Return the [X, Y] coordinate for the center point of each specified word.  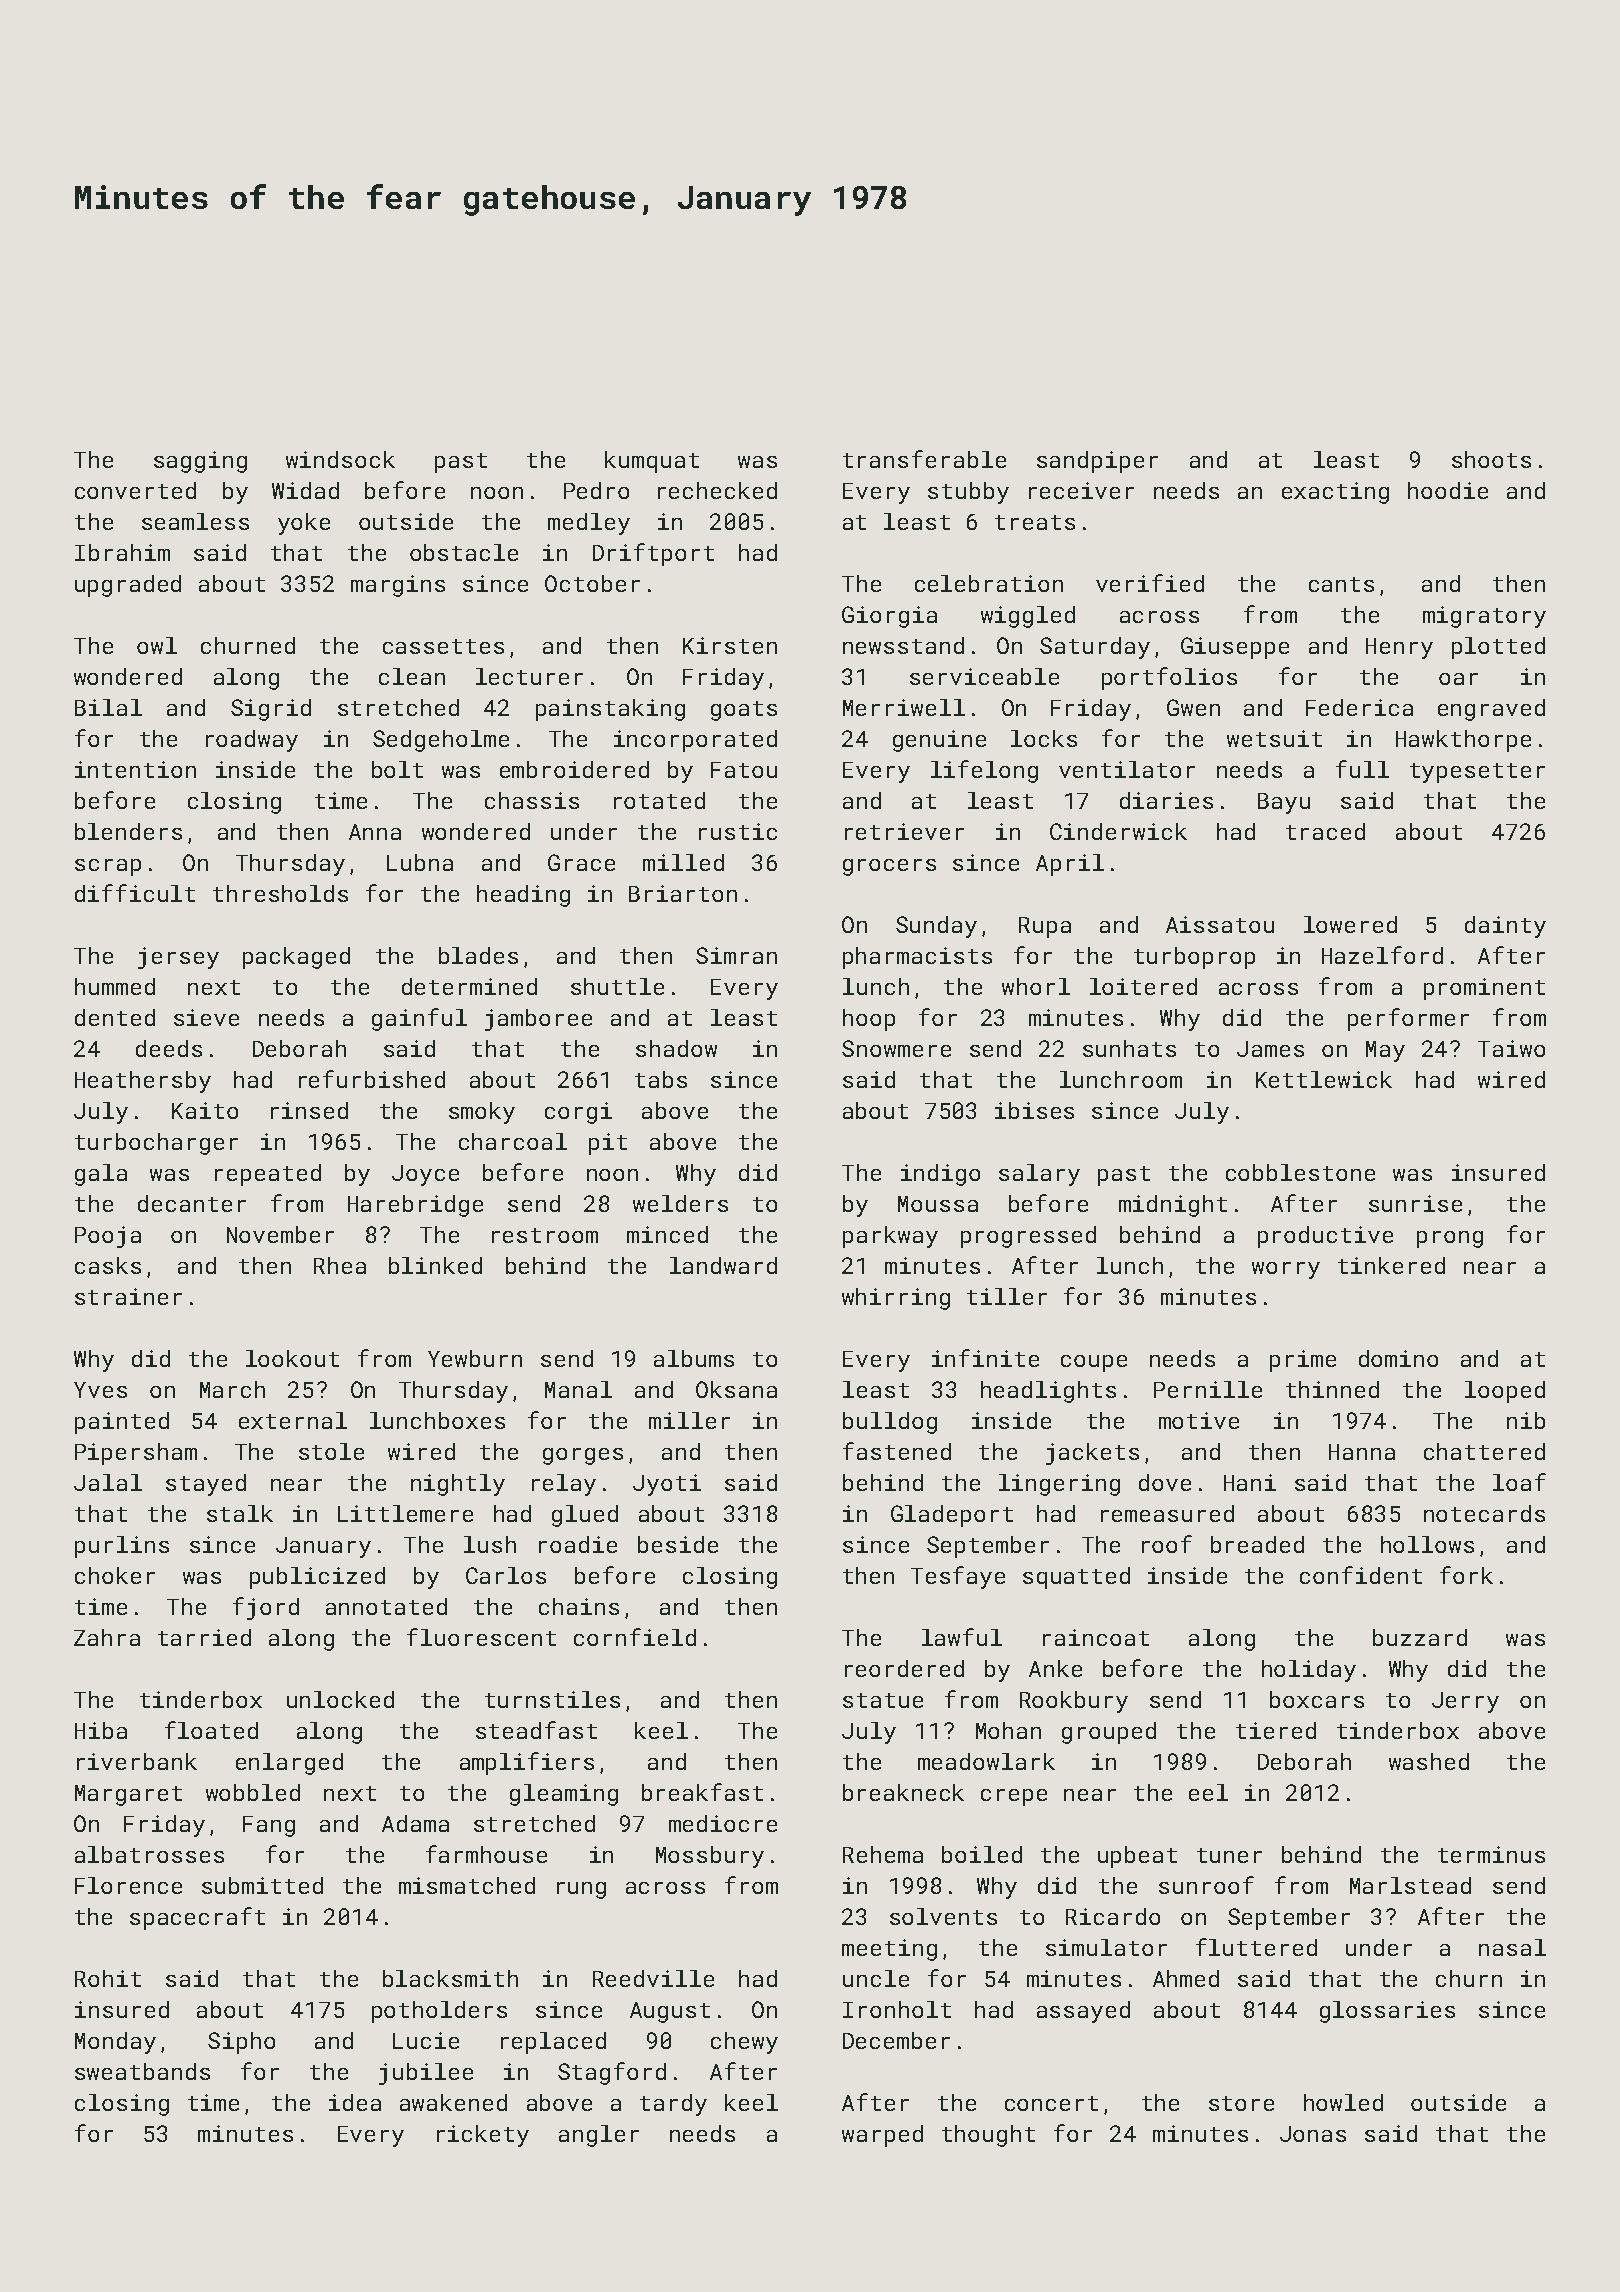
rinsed [309, 1110]
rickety [483, 2136]
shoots [1491, 459]
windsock [340, 459]
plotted [1498, 648]
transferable [924, 459]
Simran [736, 955]
